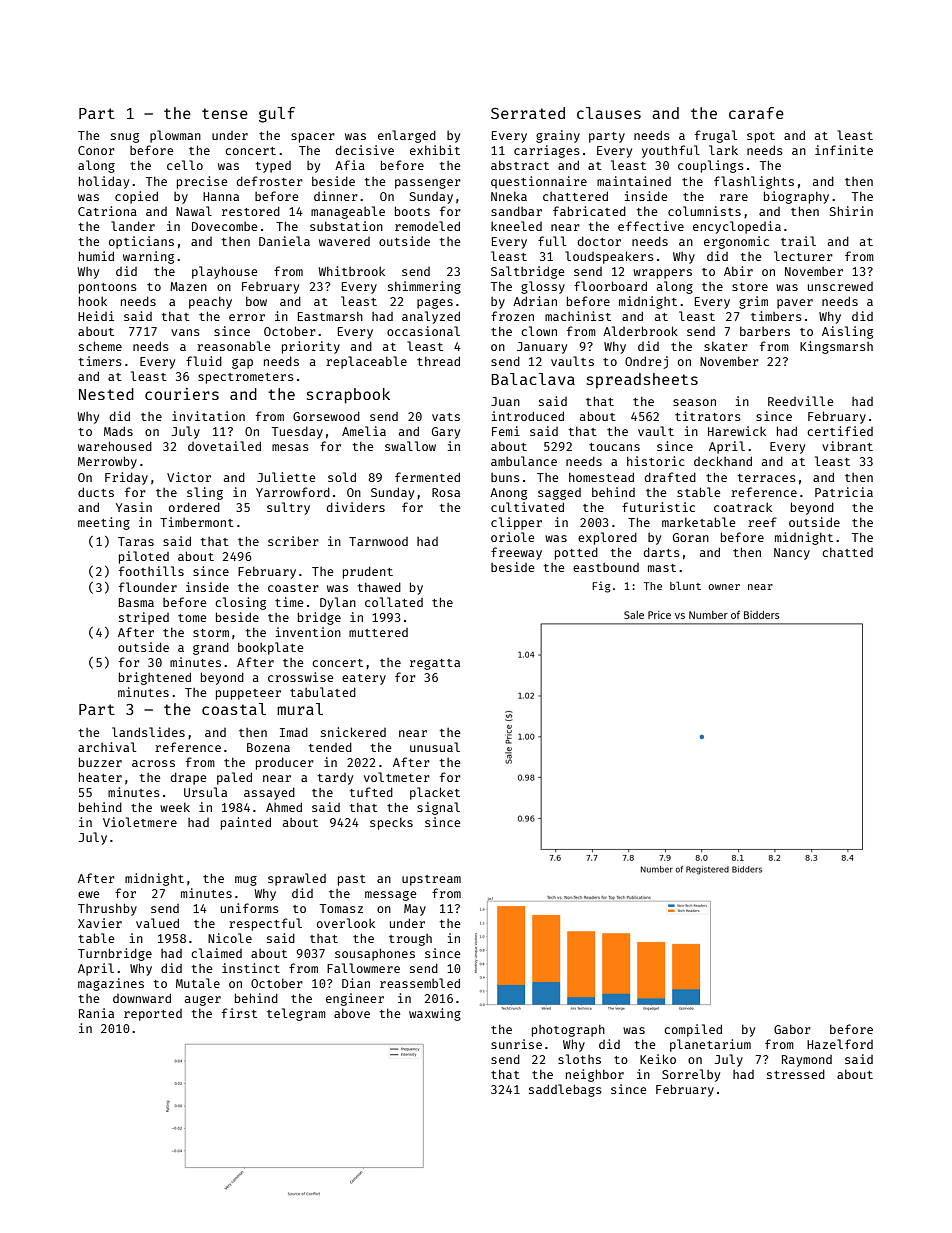 The width and height of the document is (952, 1233). I want to click on Hanna, so click(221, 196).
